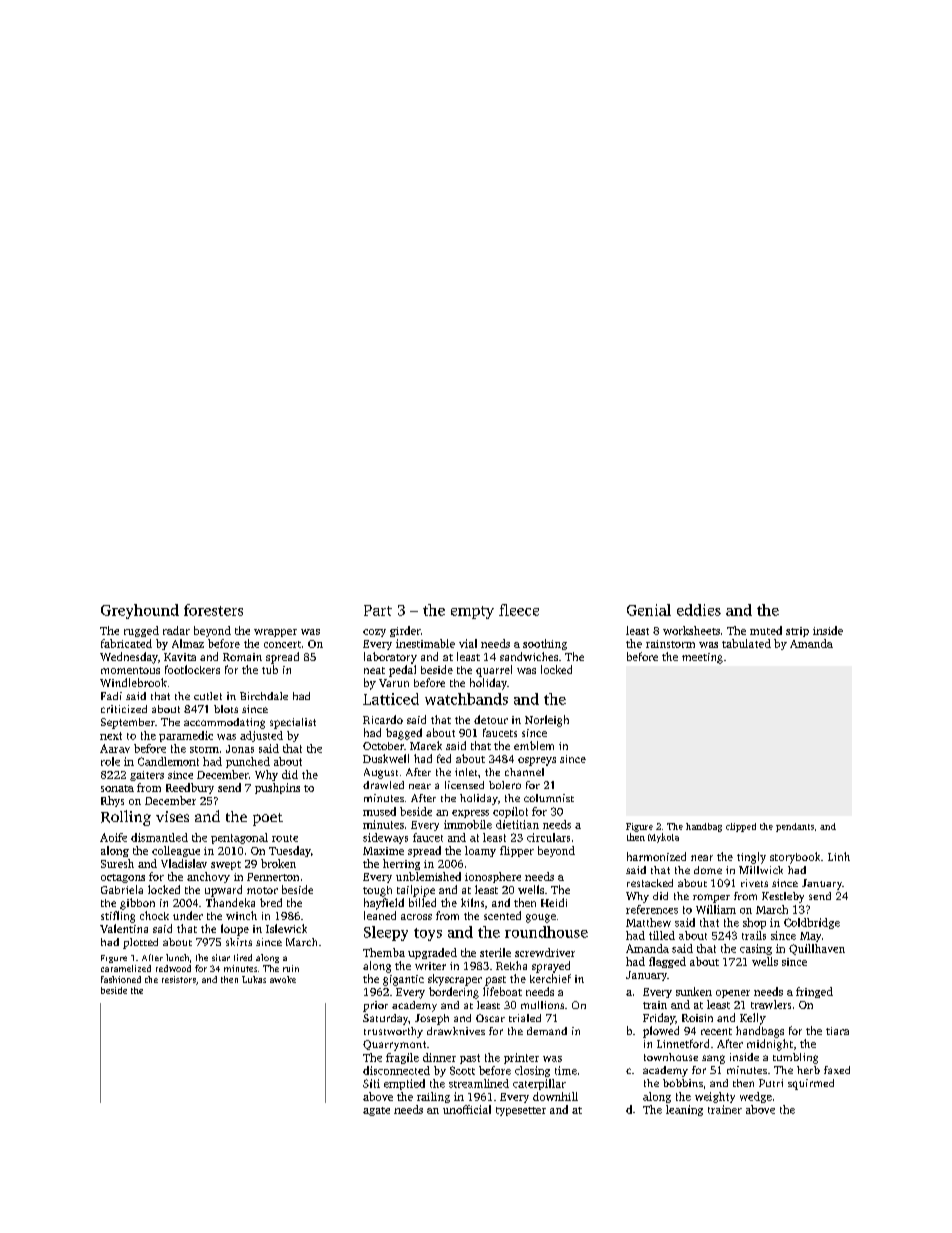 Image resolution: width=952 pixels, height=1233 pixels. I want to click on Siti, so click(371, 1083).
